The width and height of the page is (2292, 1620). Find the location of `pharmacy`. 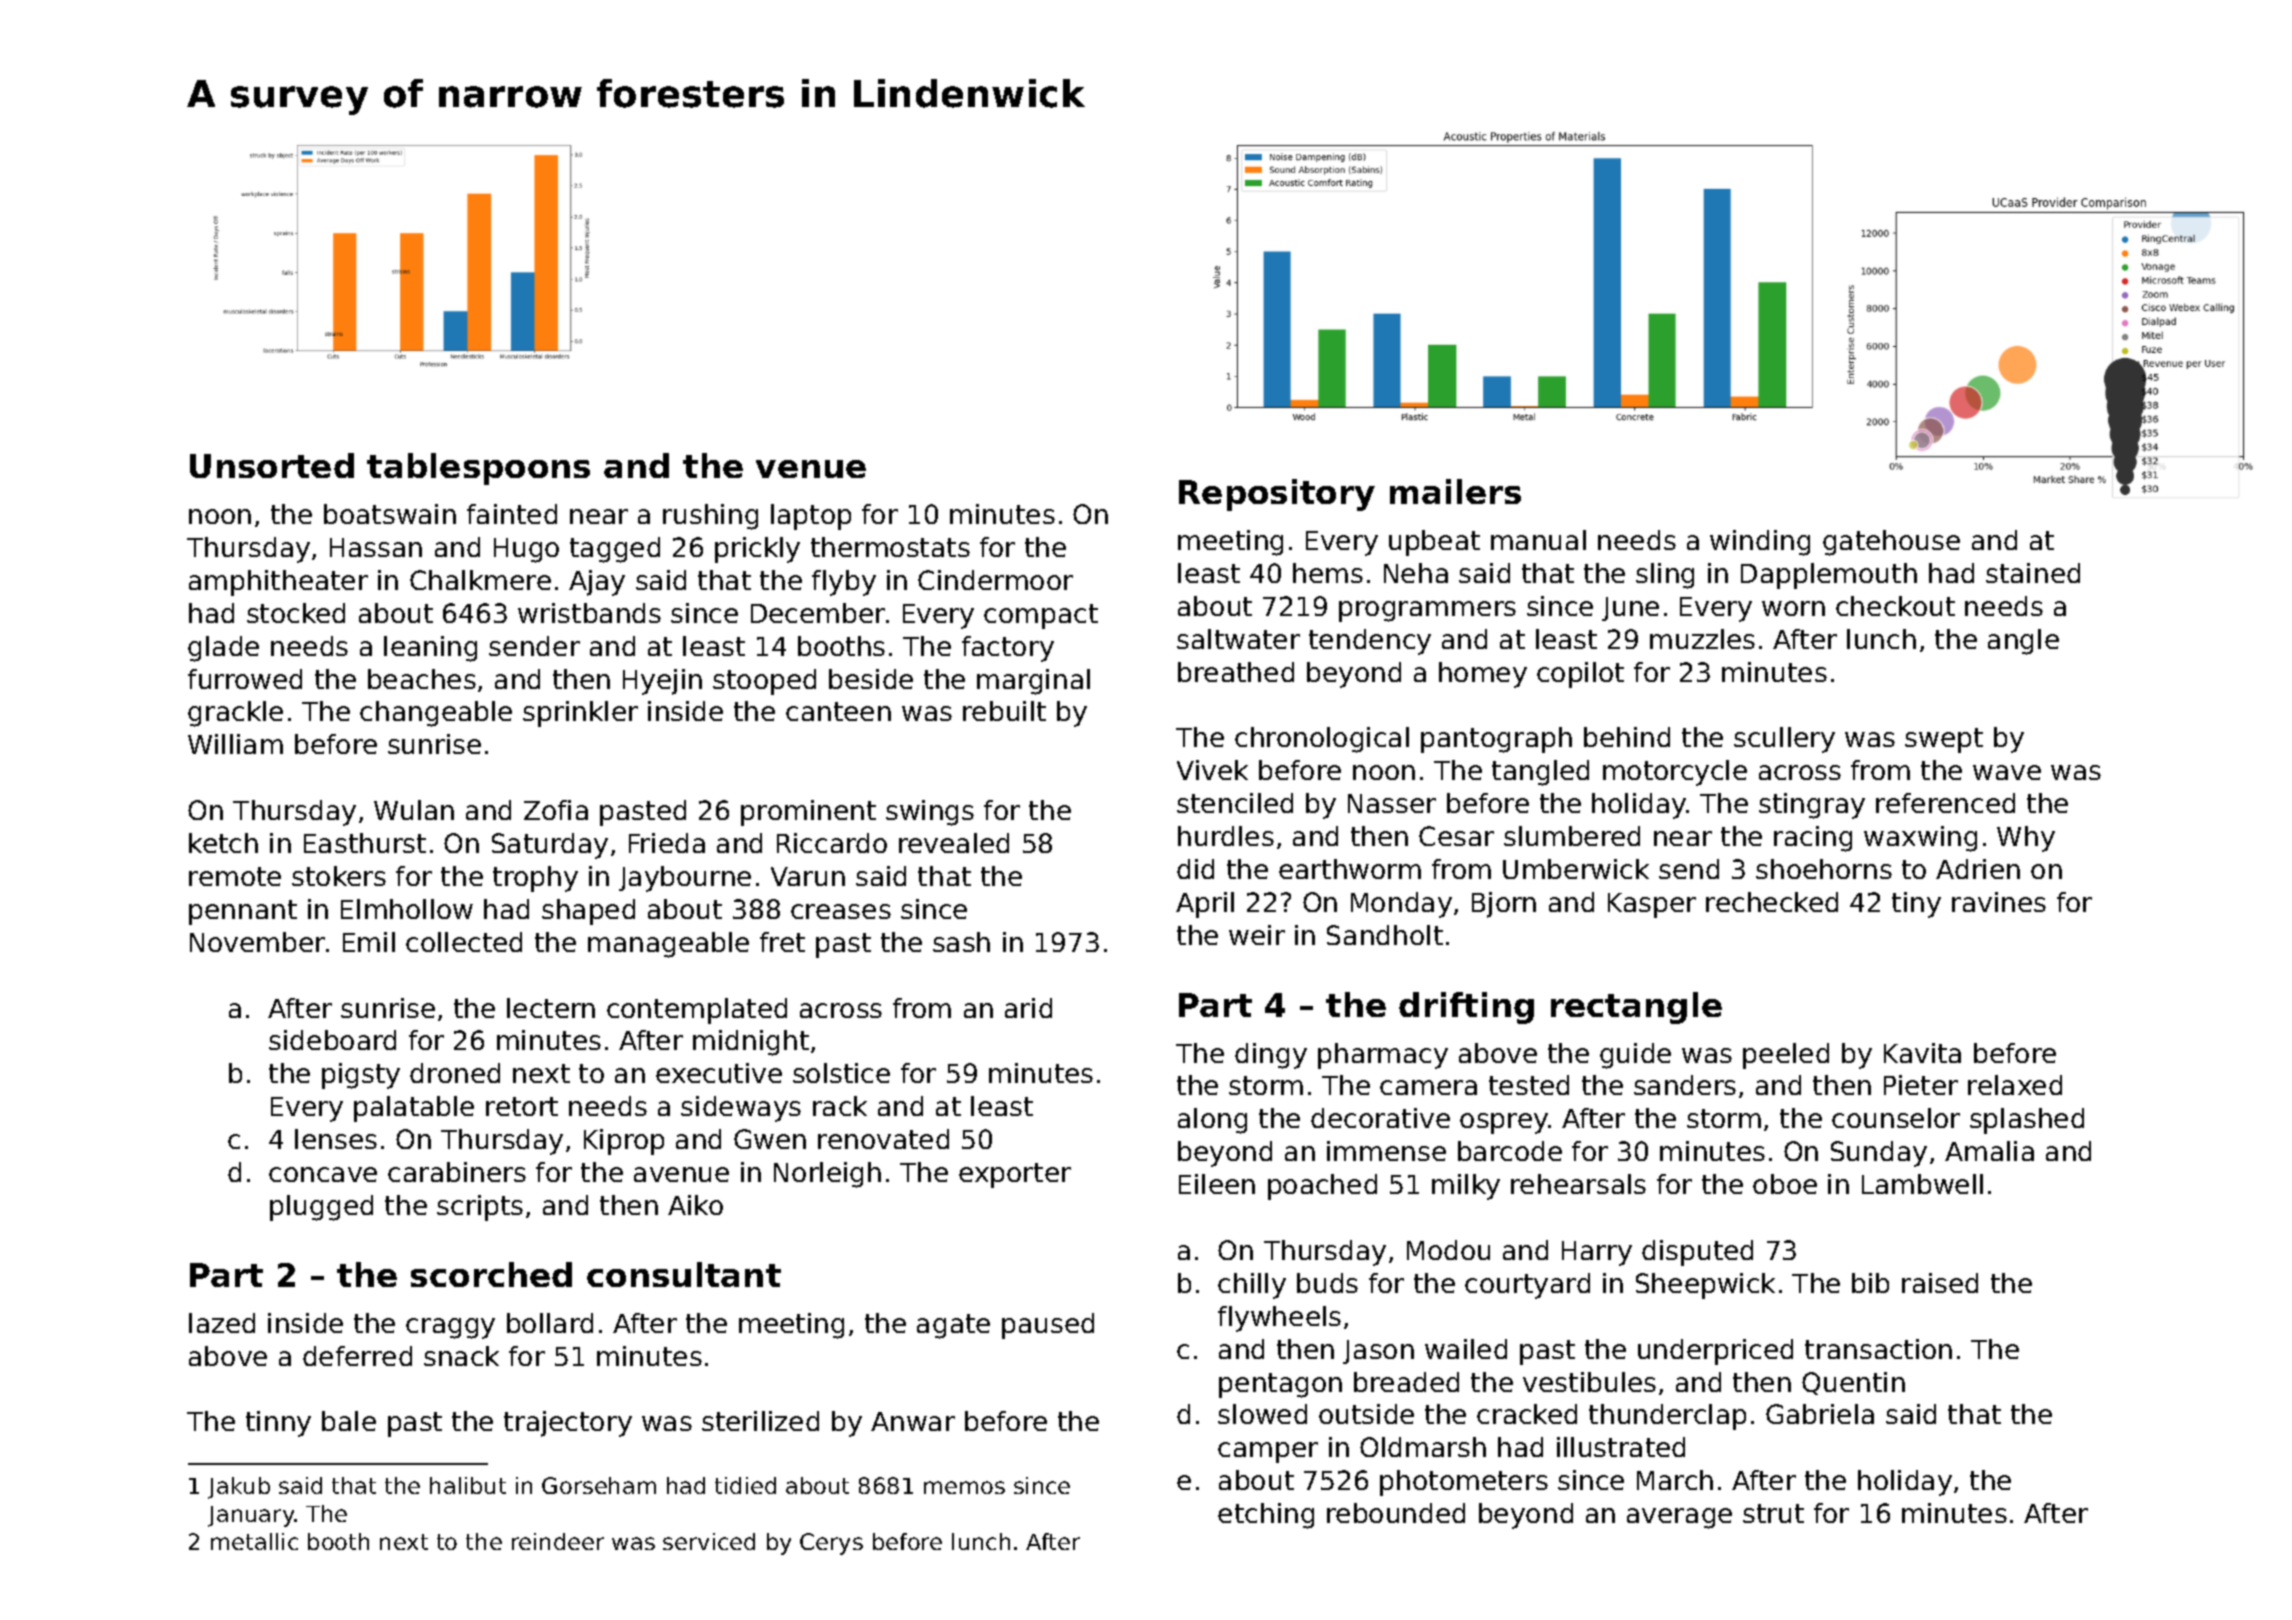

pharmacy is located at coordinates (1383, 1056).
